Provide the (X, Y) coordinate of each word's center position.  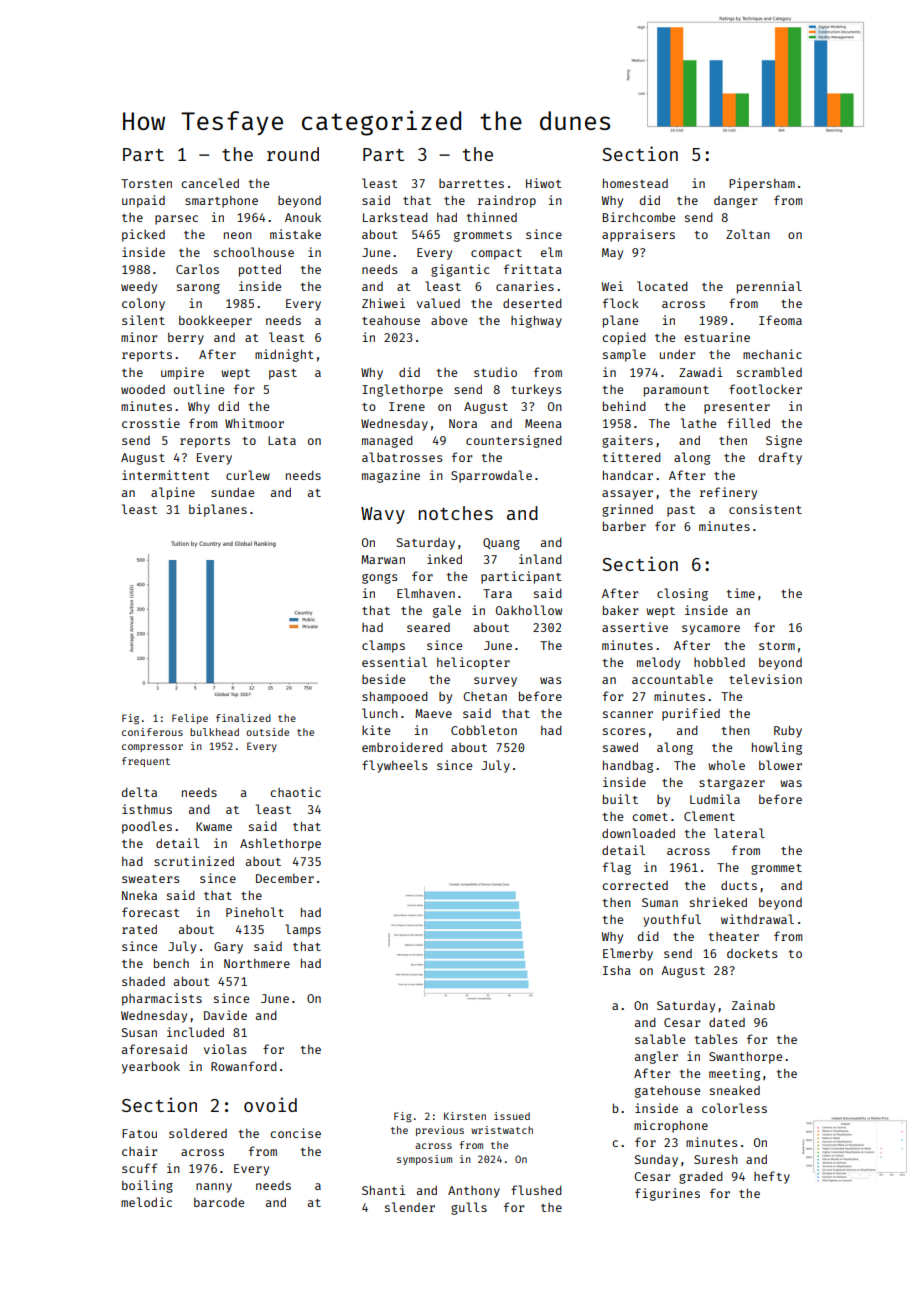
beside (383, 679)
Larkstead (395, 217)
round (293, 154)
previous (440, 1131)
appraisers (638, 235)
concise (295, 1133)
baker (621, 610)
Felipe (190, 719)
